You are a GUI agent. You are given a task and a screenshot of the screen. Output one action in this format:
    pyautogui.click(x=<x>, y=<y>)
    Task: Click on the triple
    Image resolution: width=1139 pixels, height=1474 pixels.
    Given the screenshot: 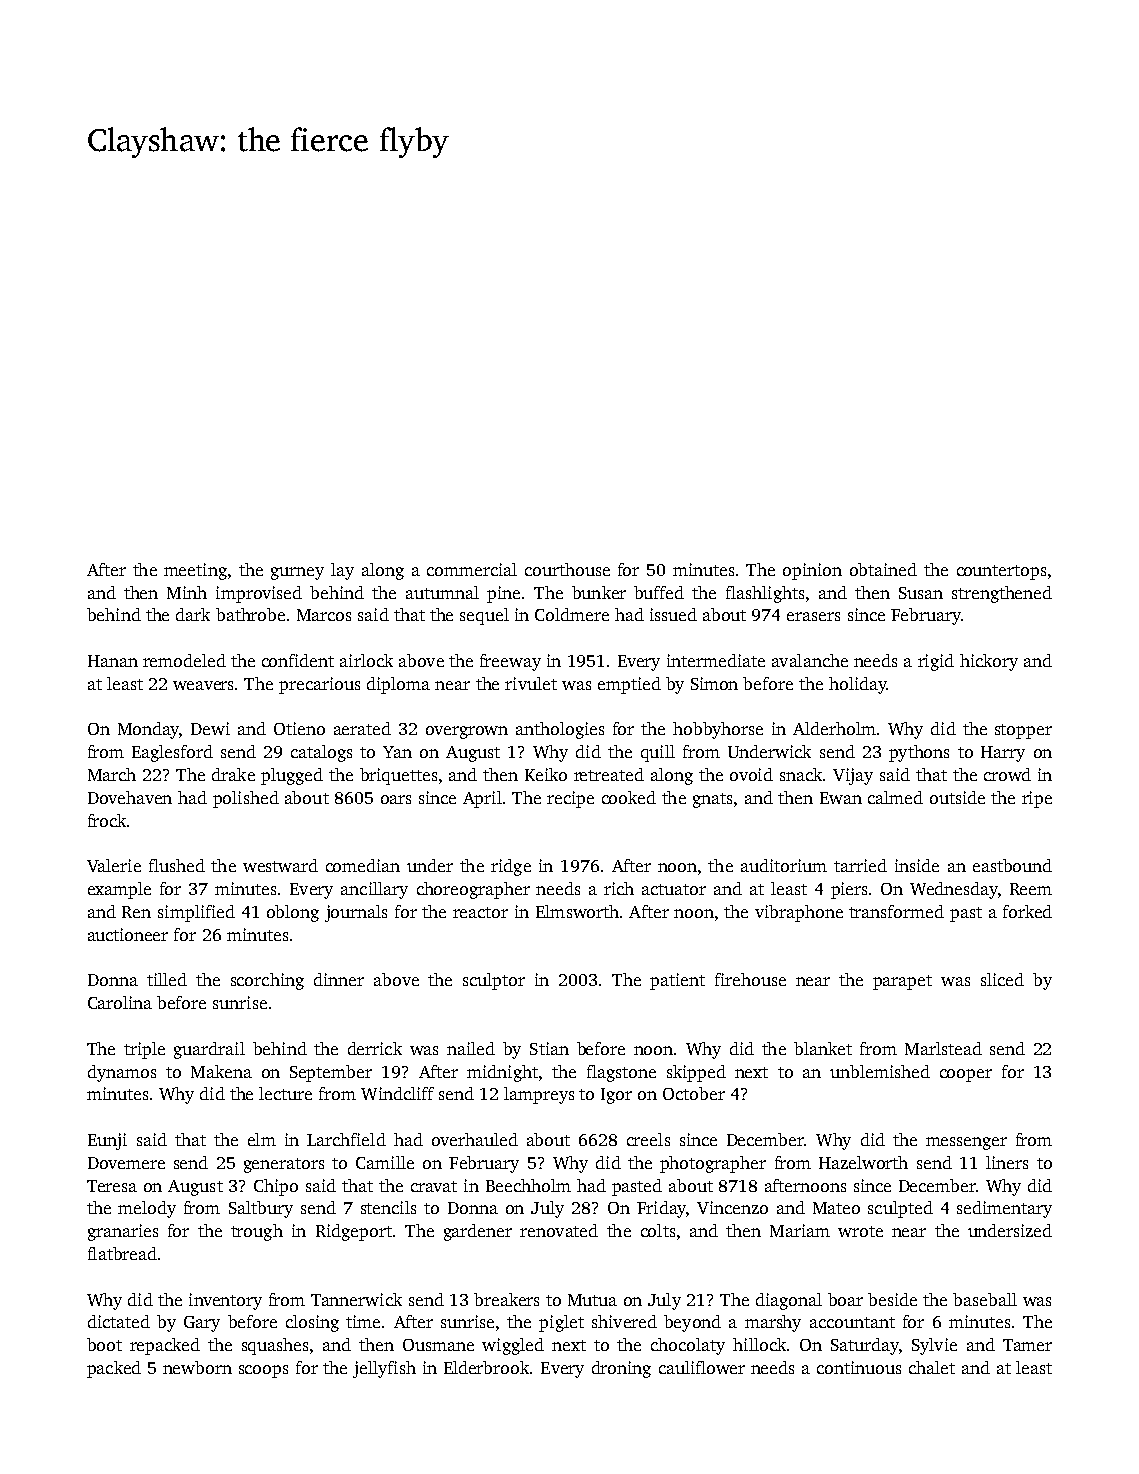 What is the action you would take?
    pyautogui.click(x=144, y=1050)
